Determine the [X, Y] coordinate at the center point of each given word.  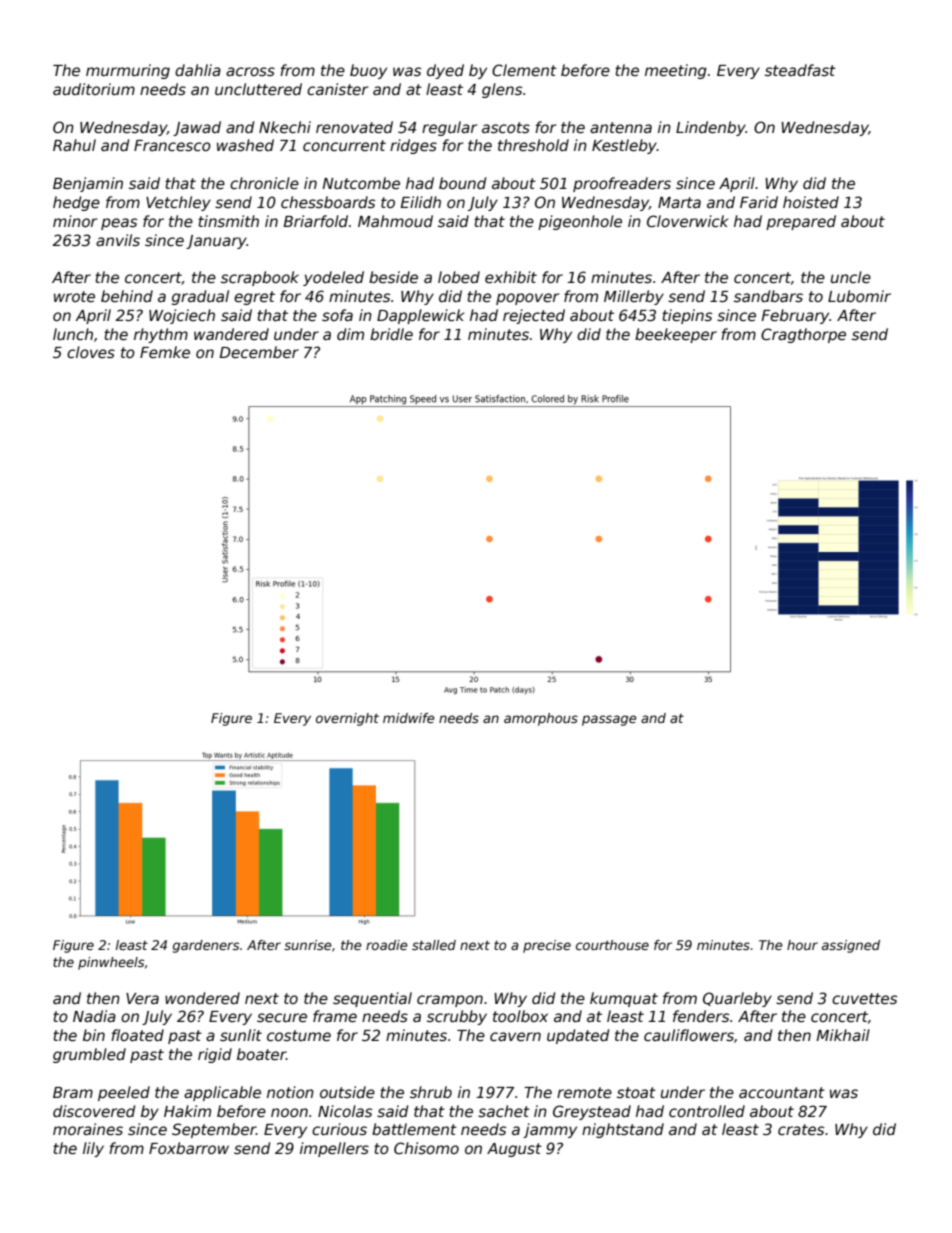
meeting [676, 71]
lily [93, 1149]
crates [801, 1129]
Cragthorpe [803, 335]
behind [127, 296]
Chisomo [426, 1148]
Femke [165, 352]
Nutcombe [361, 183]
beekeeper [676, 335]
